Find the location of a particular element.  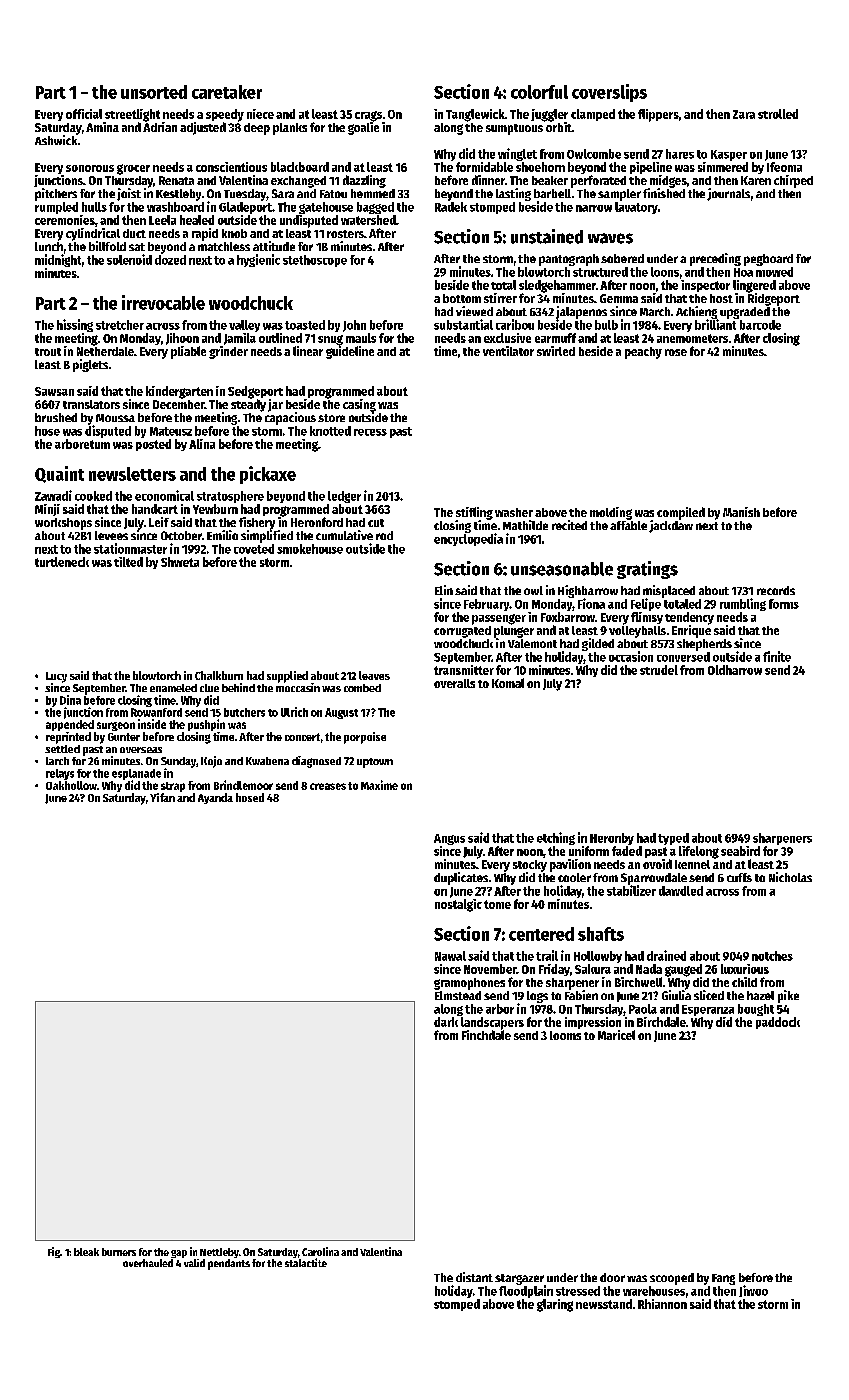

strolled is located at coordinates (778, 114).
